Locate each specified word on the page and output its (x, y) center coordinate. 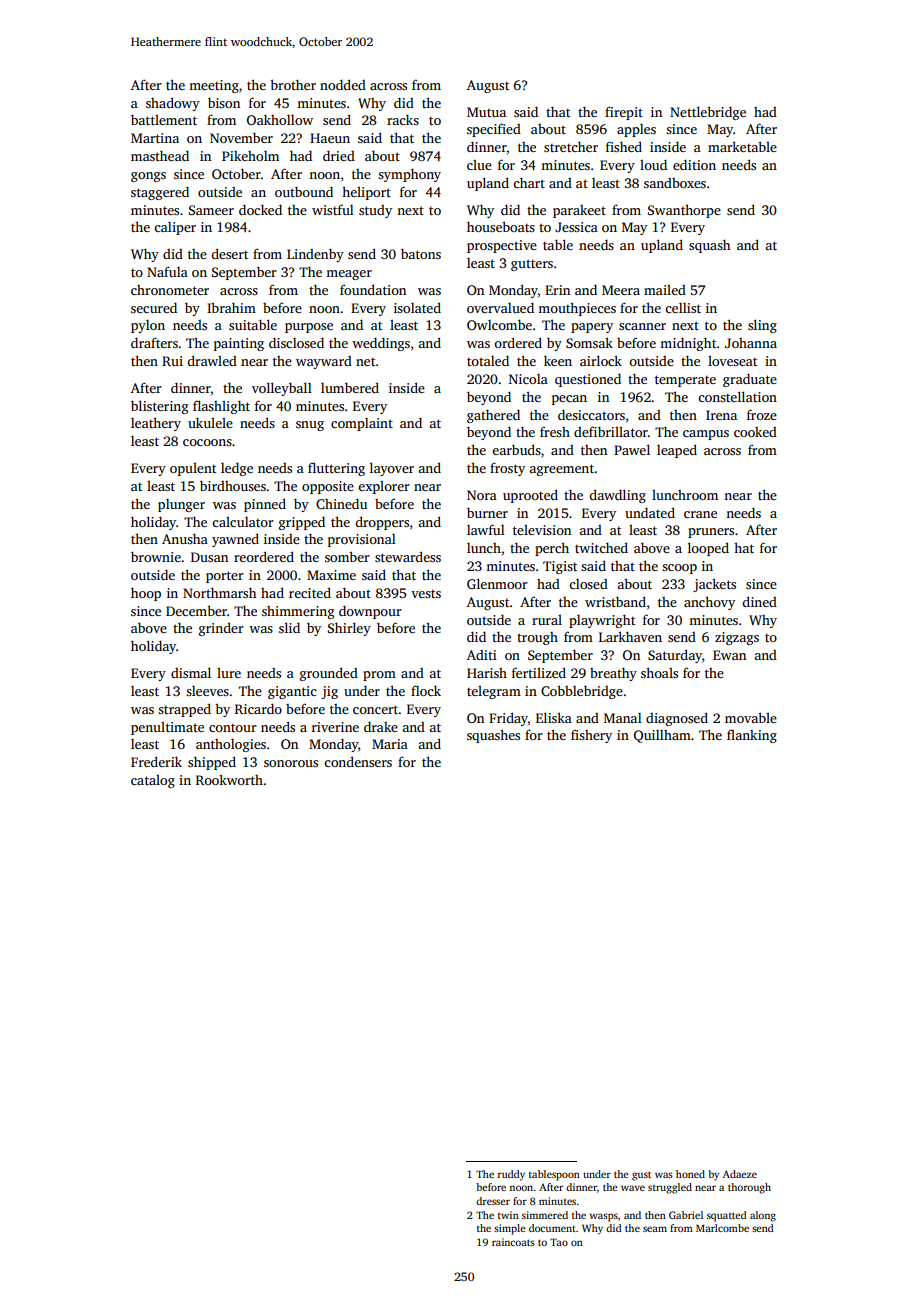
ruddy (511, 1175)
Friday (508, 719)
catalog (153, 781)
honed (690, 1174)
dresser (493, 1201)
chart (529, 182)
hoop (146, 594)
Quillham (662, 736)
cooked (755, 432)
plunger (181, 505)
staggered (160, 193)
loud (653, 164)
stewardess (408, 556)
